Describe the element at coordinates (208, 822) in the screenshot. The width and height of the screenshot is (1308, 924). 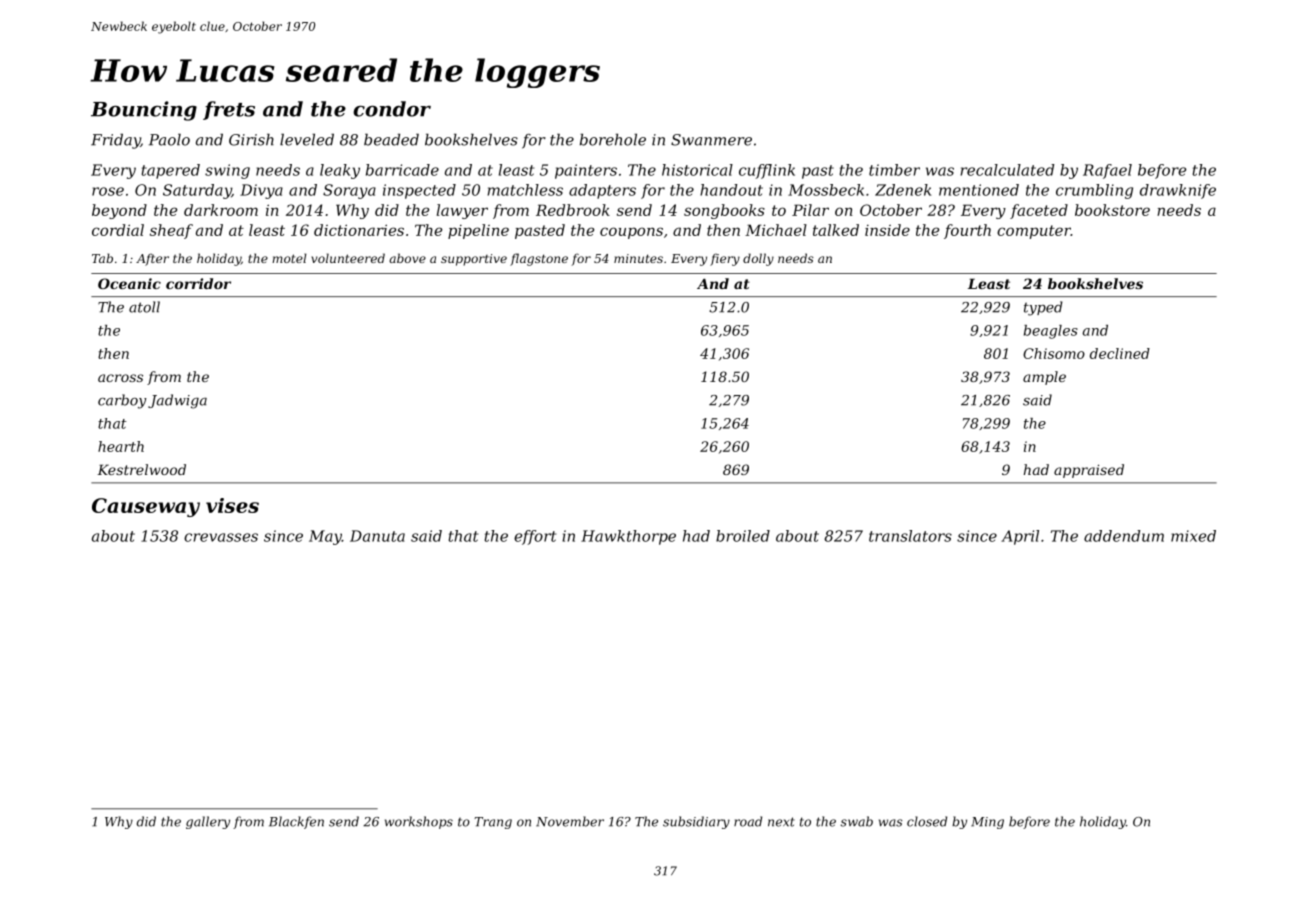
I see `gallery` at that location.
